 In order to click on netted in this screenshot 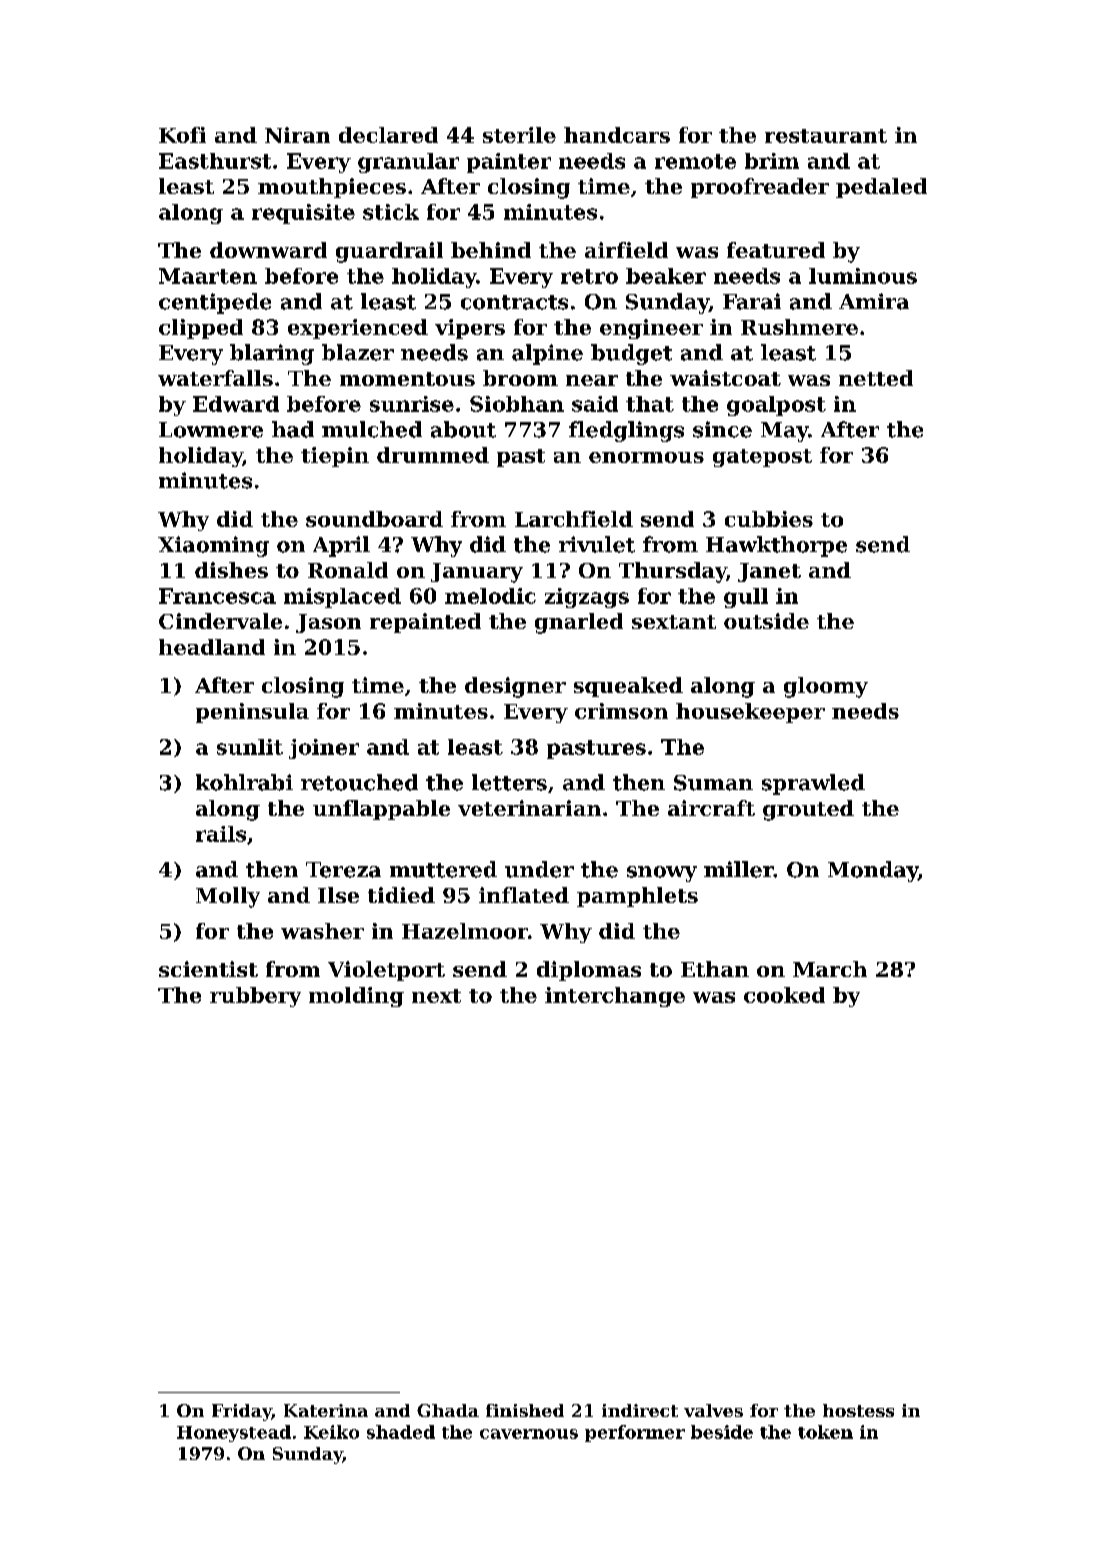, I will do `click(876, 378)`.
